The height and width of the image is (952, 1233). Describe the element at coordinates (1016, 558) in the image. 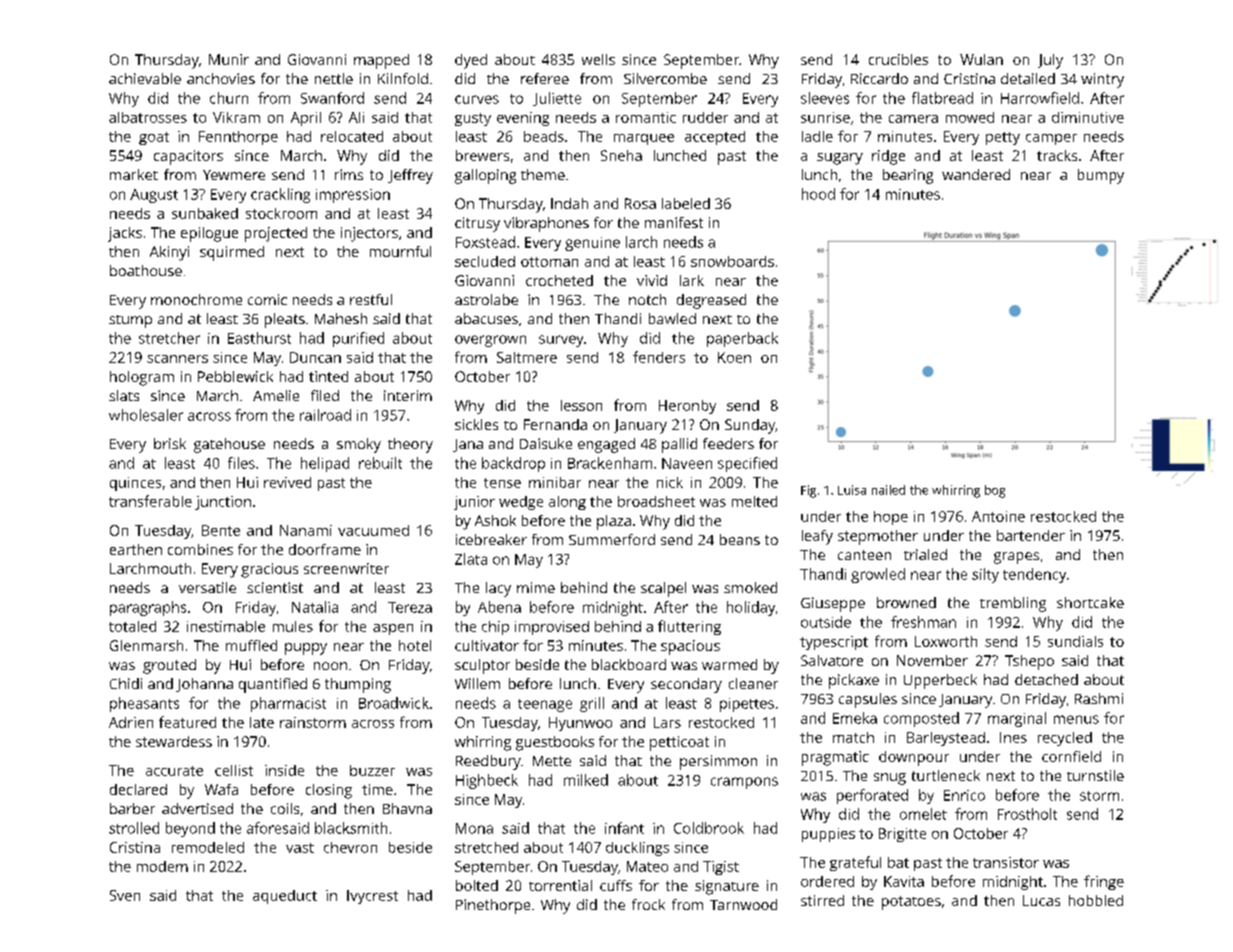

I see `grapes` at that location.
